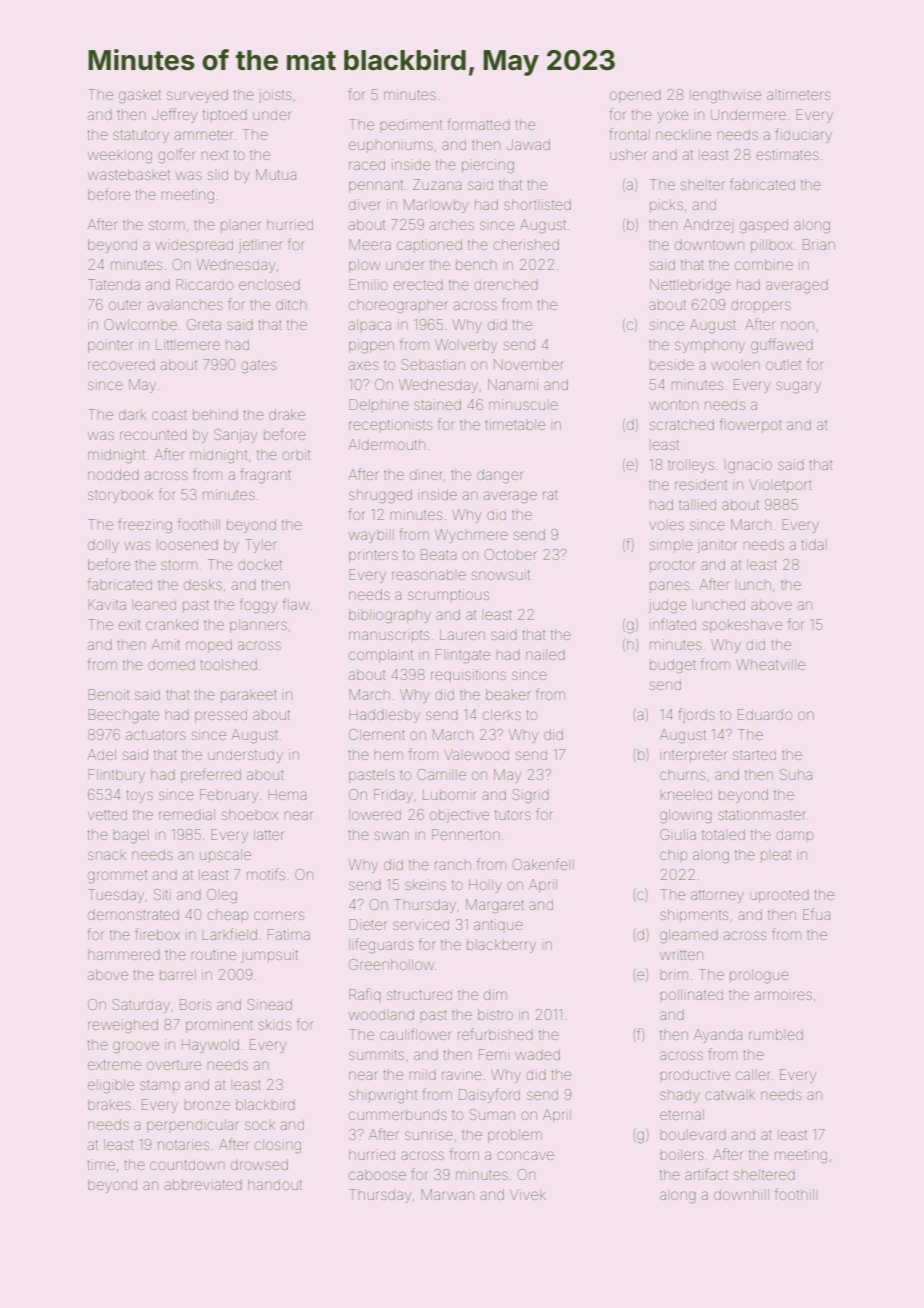 This screenshot has height=1308, width=924. What do you see at coordinates (426, 474) in the screenshot?
I see `diner` at bounding box center [426, 474].
